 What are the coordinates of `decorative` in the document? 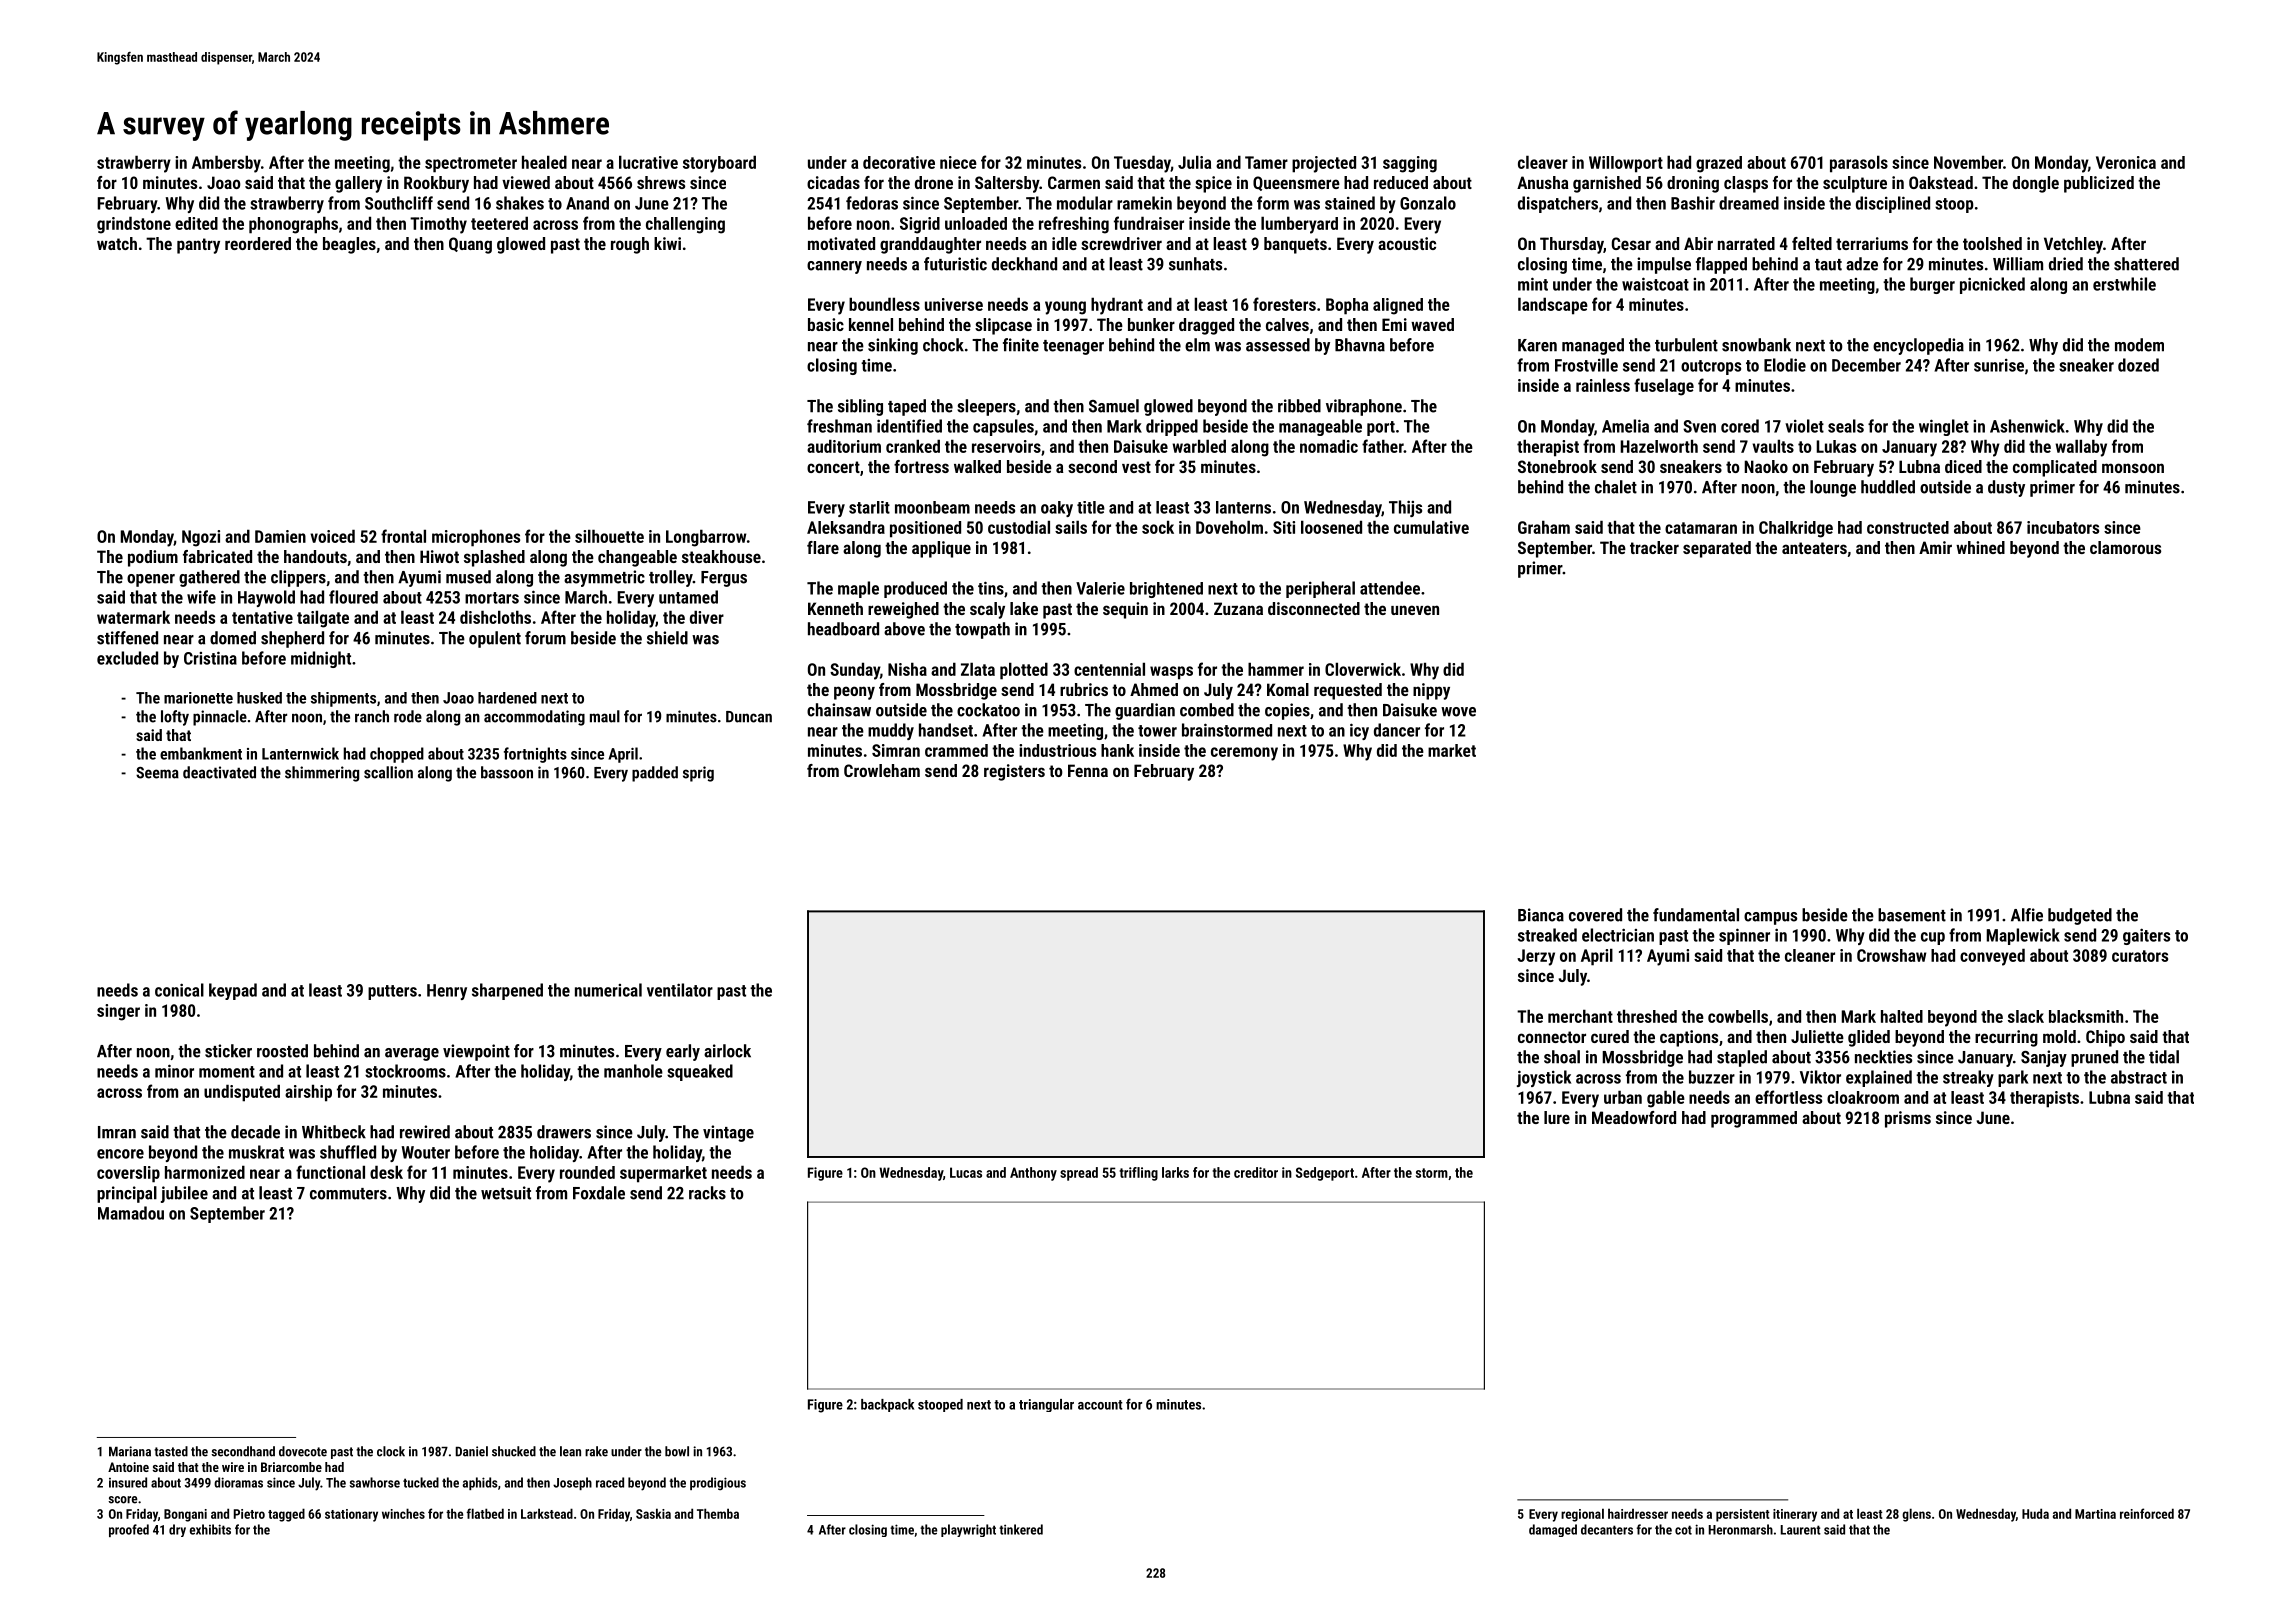 It's located at (899, 162).
